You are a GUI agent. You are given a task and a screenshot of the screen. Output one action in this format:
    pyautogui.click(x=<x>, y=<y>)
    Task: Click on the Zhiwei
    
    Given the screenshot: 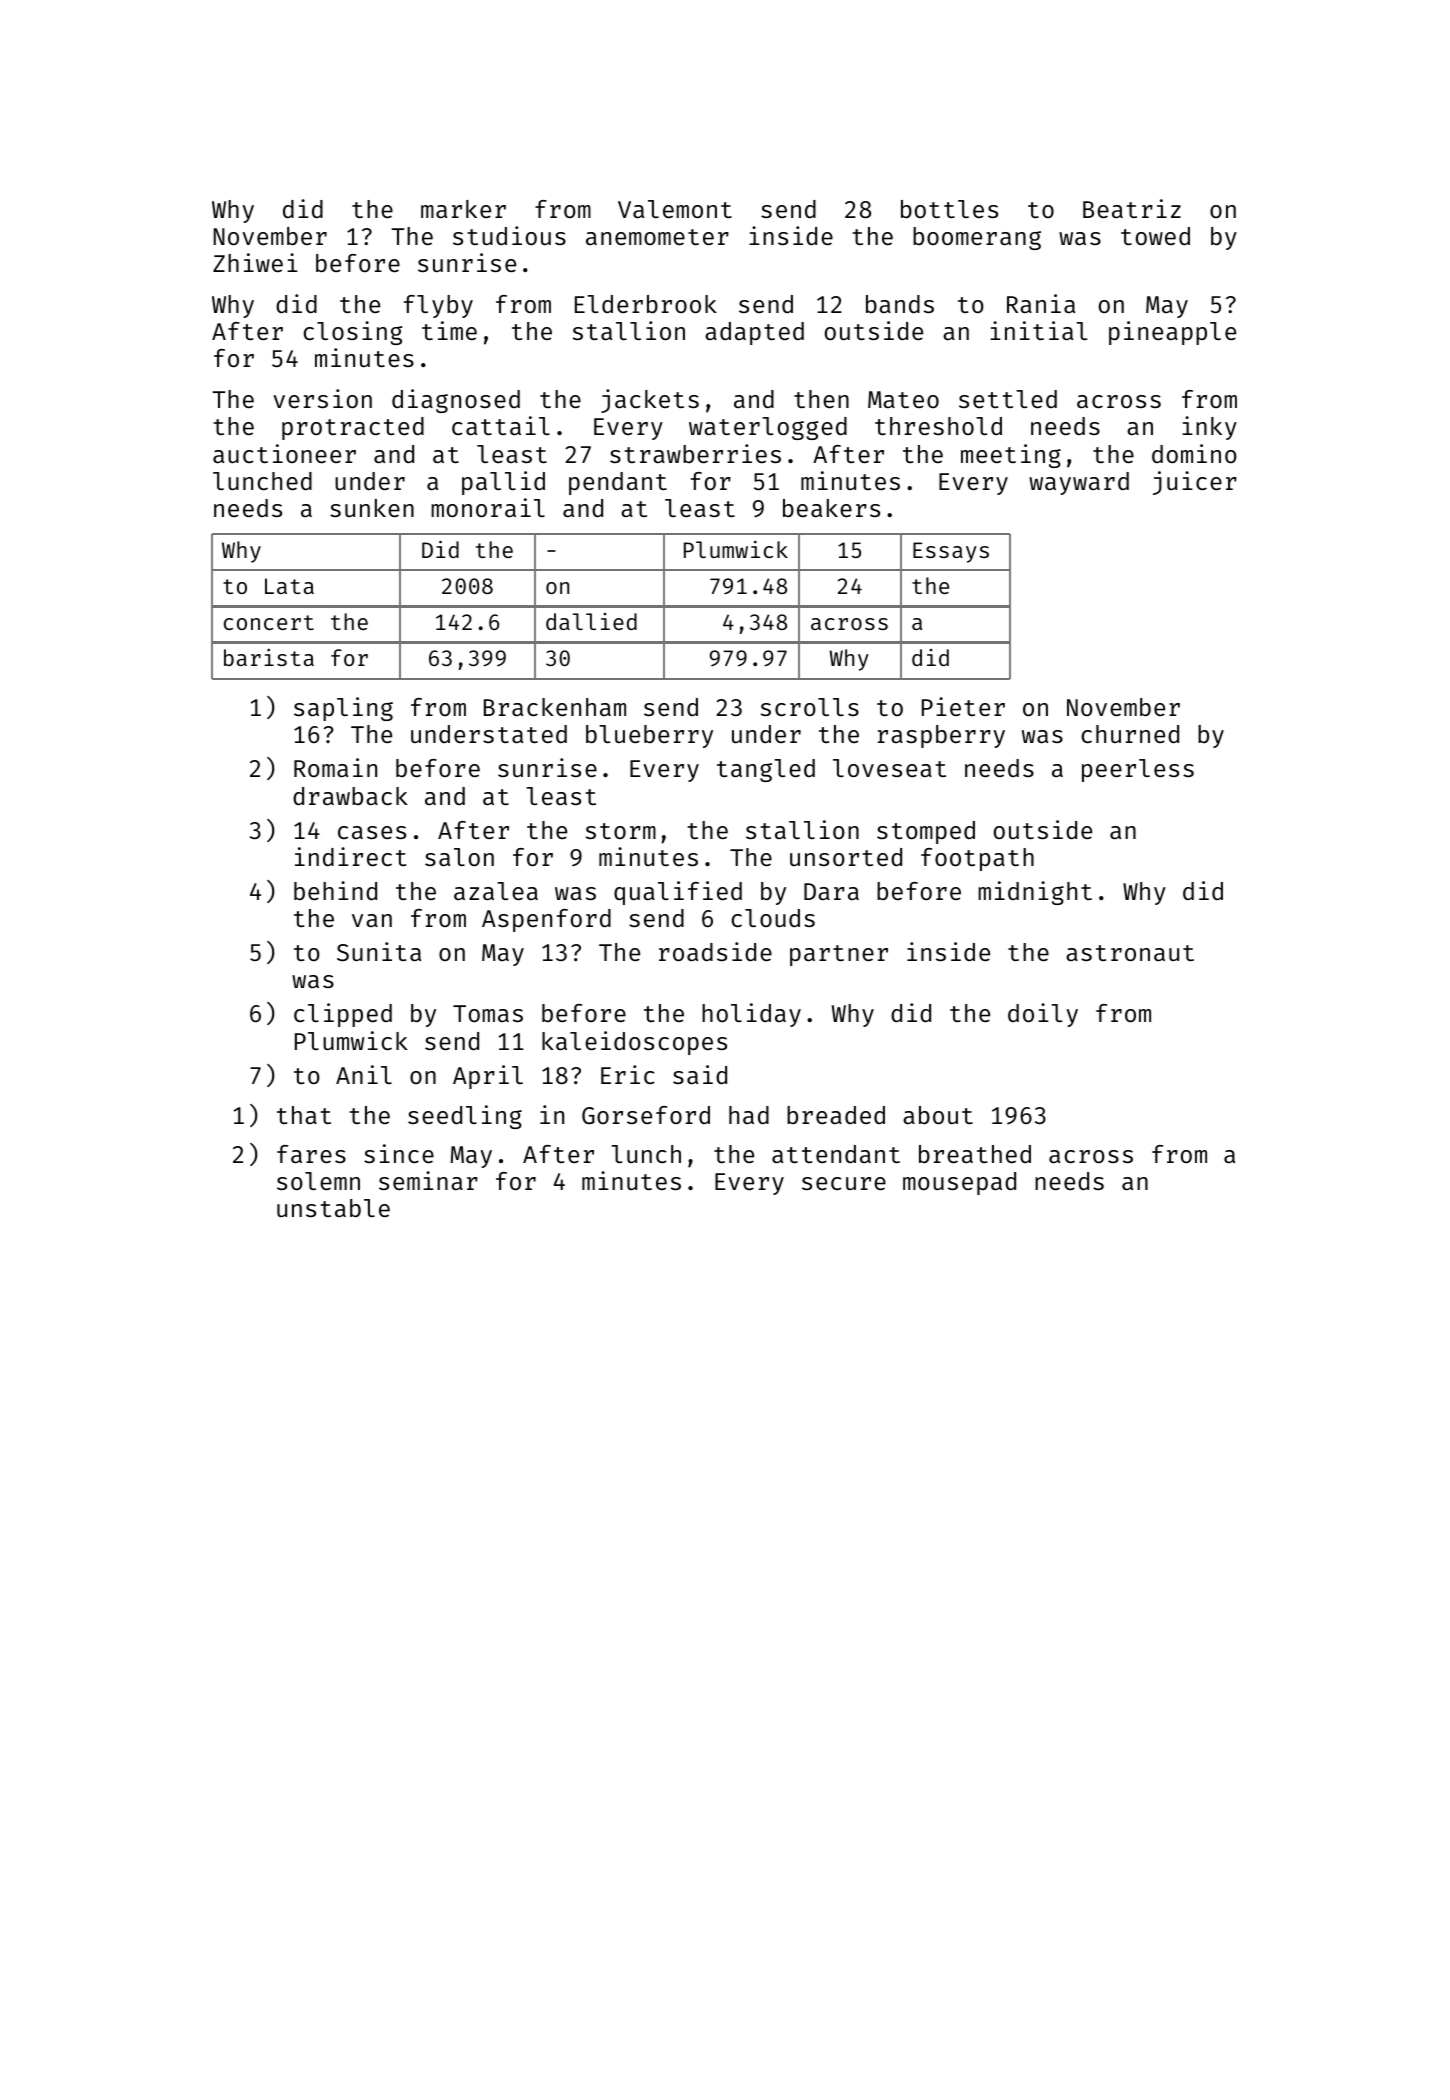 What is the action you would take?
    pyautogui.click(x=255, y=262)
